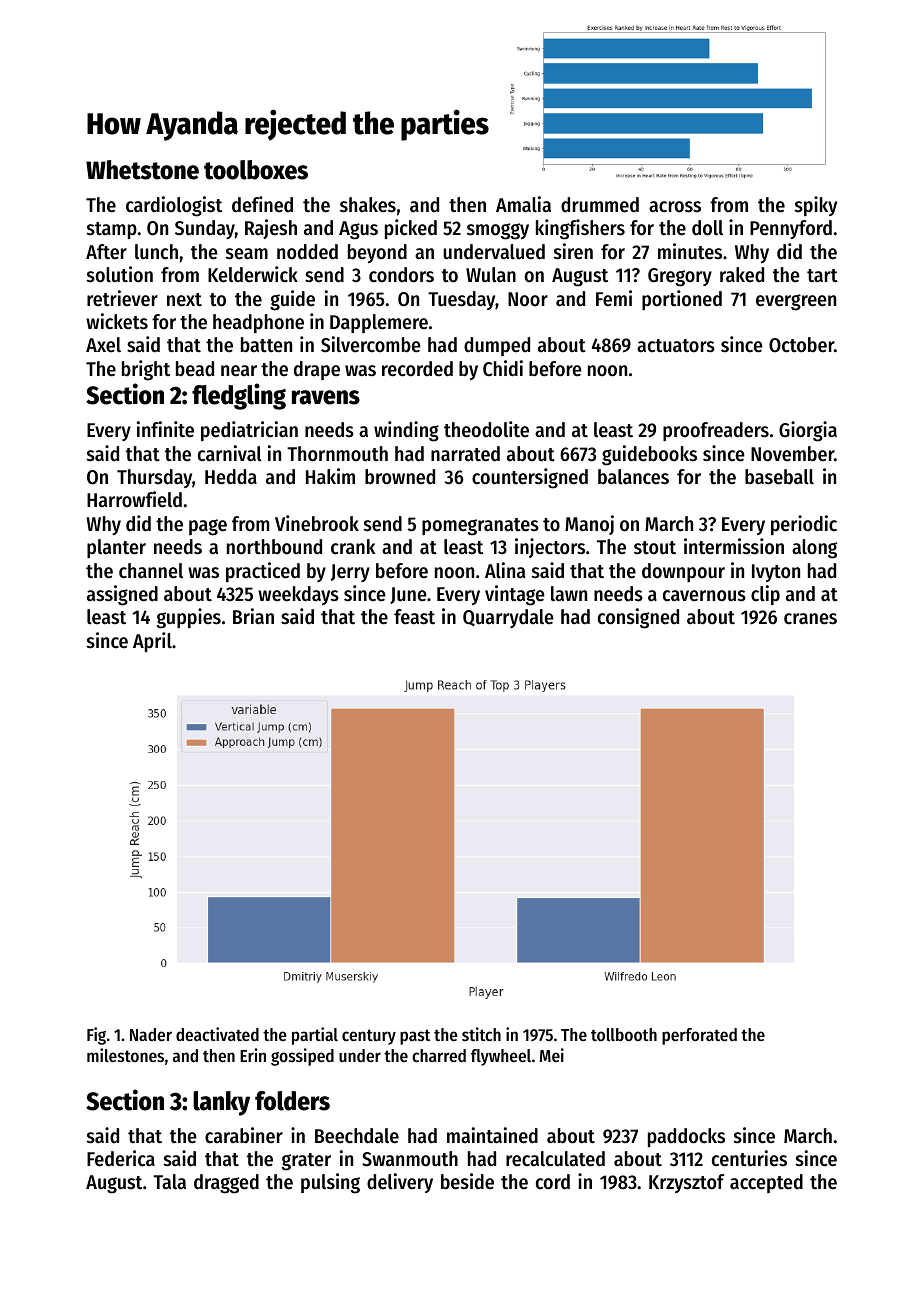 This page has width=924, height=1311. What do you see at coordinates (776, 573) in the page?
I see `Ivyton` at bounding box center [776, 573].
